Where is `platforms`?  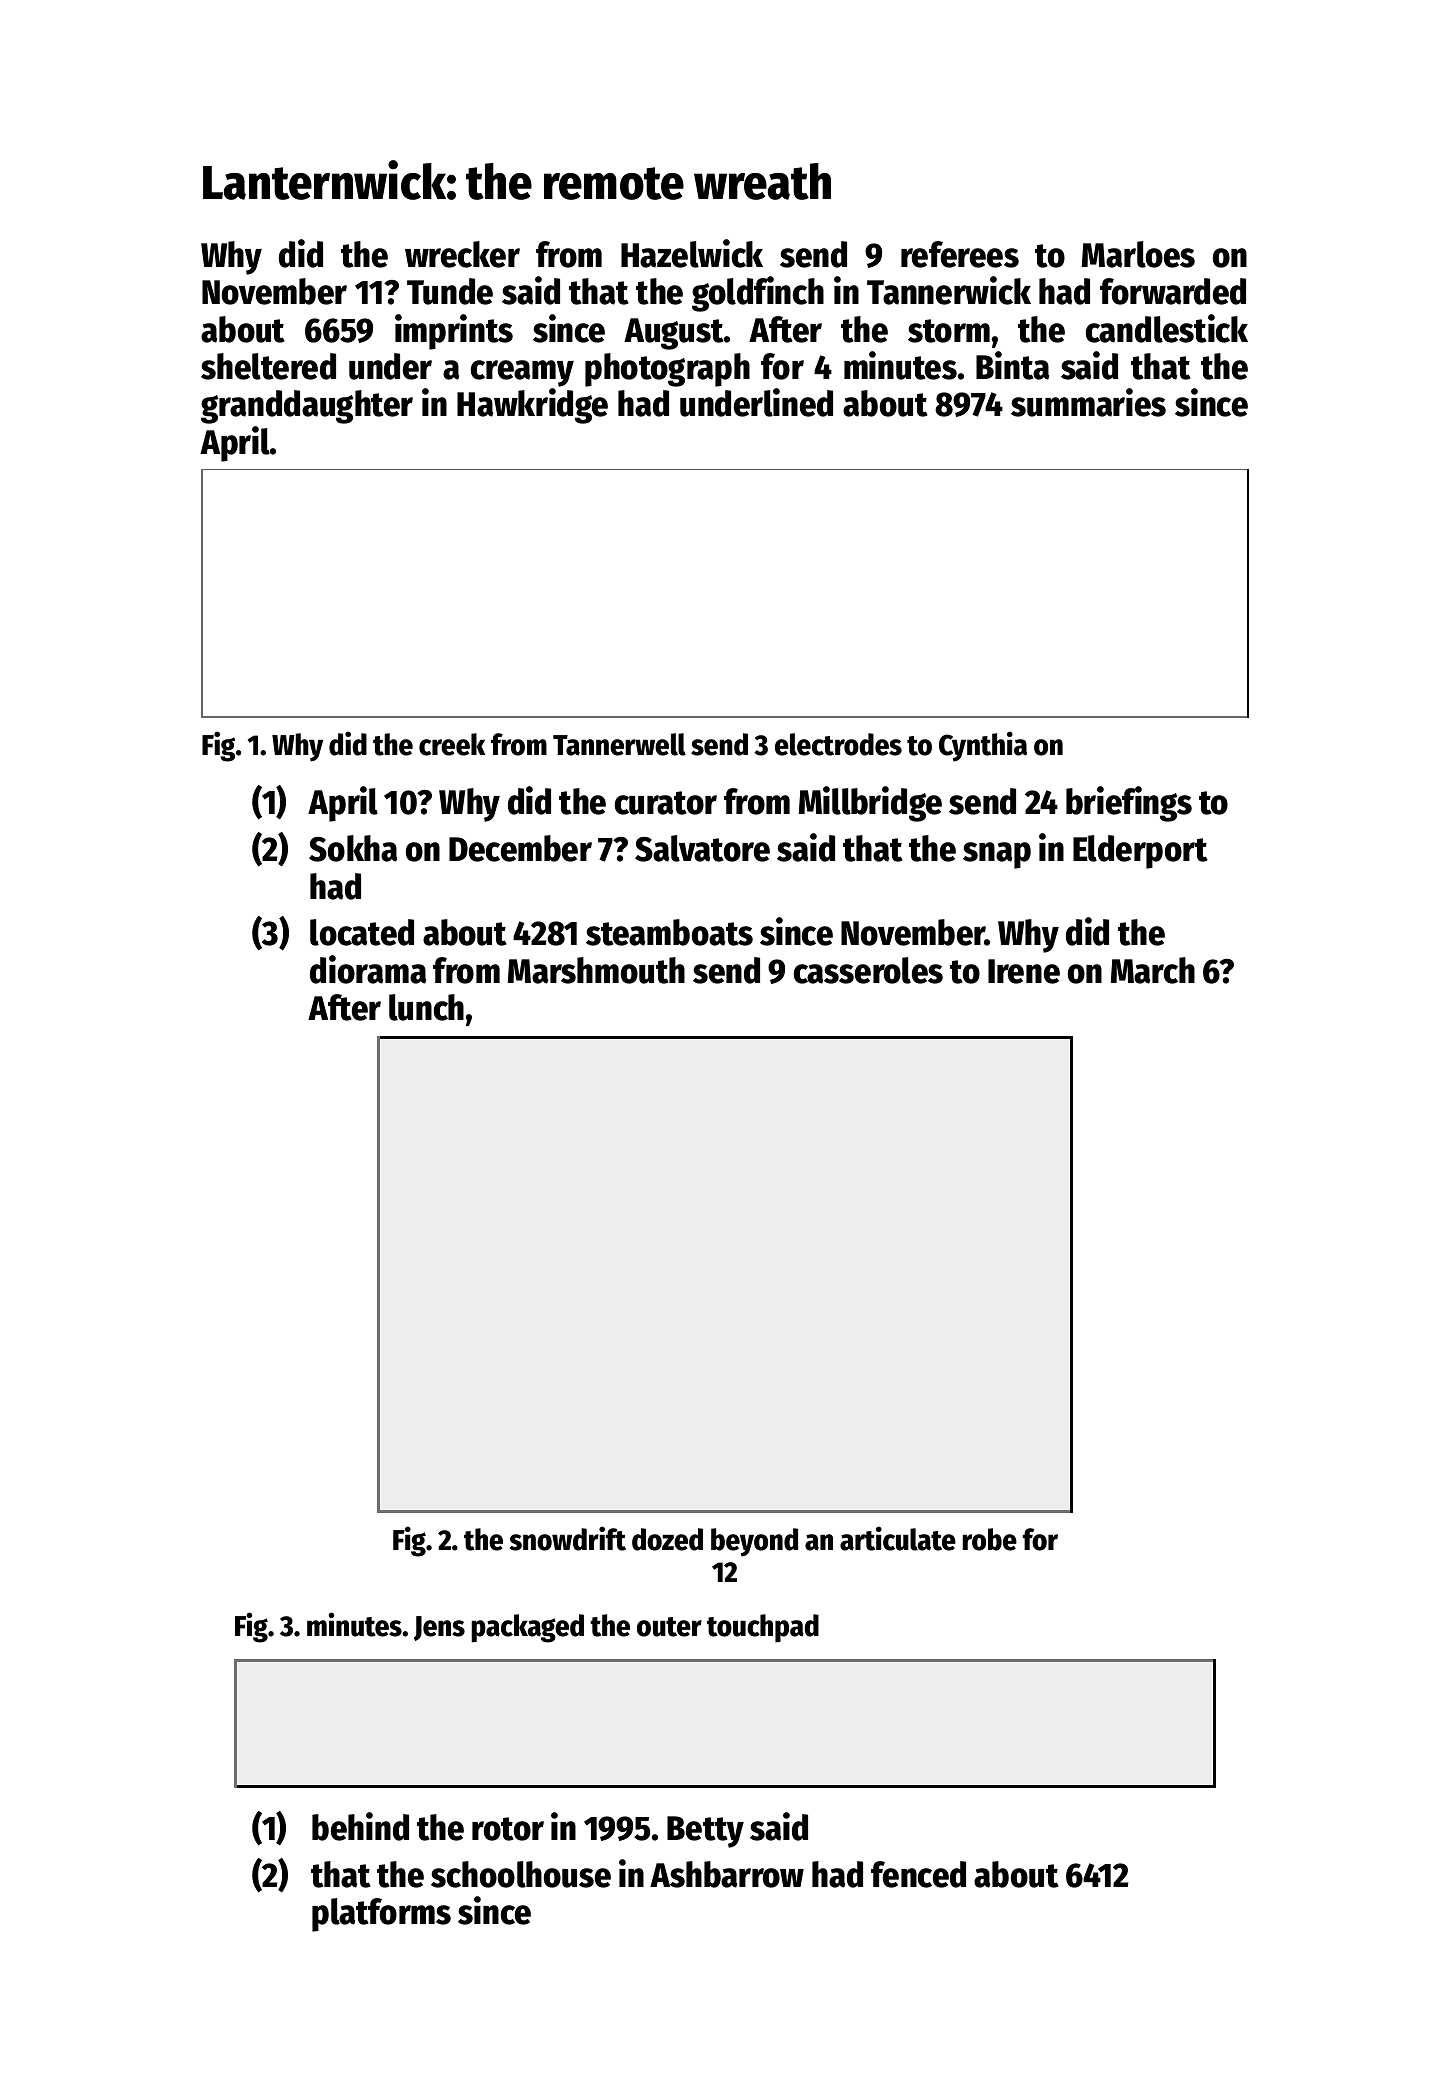 platforms is located at coordinates (381, 1915).
